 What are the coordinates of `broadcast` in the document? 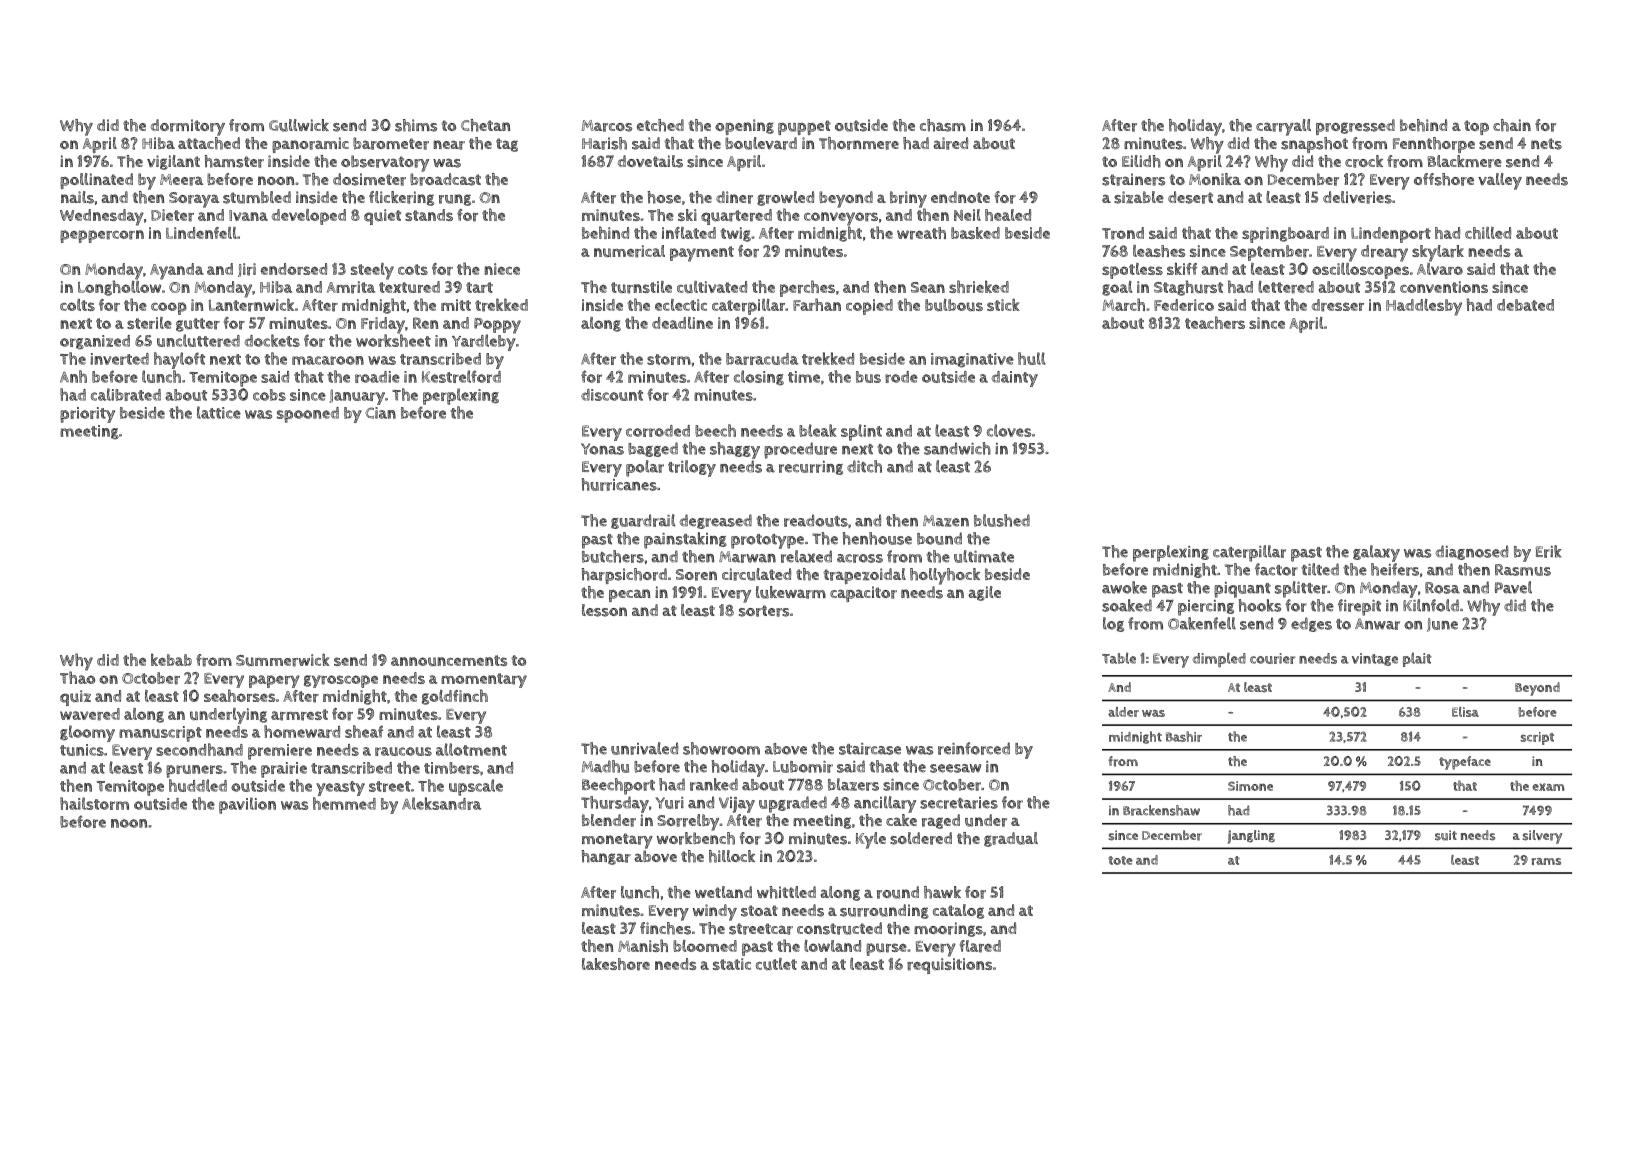 It's located at (445, 179).
